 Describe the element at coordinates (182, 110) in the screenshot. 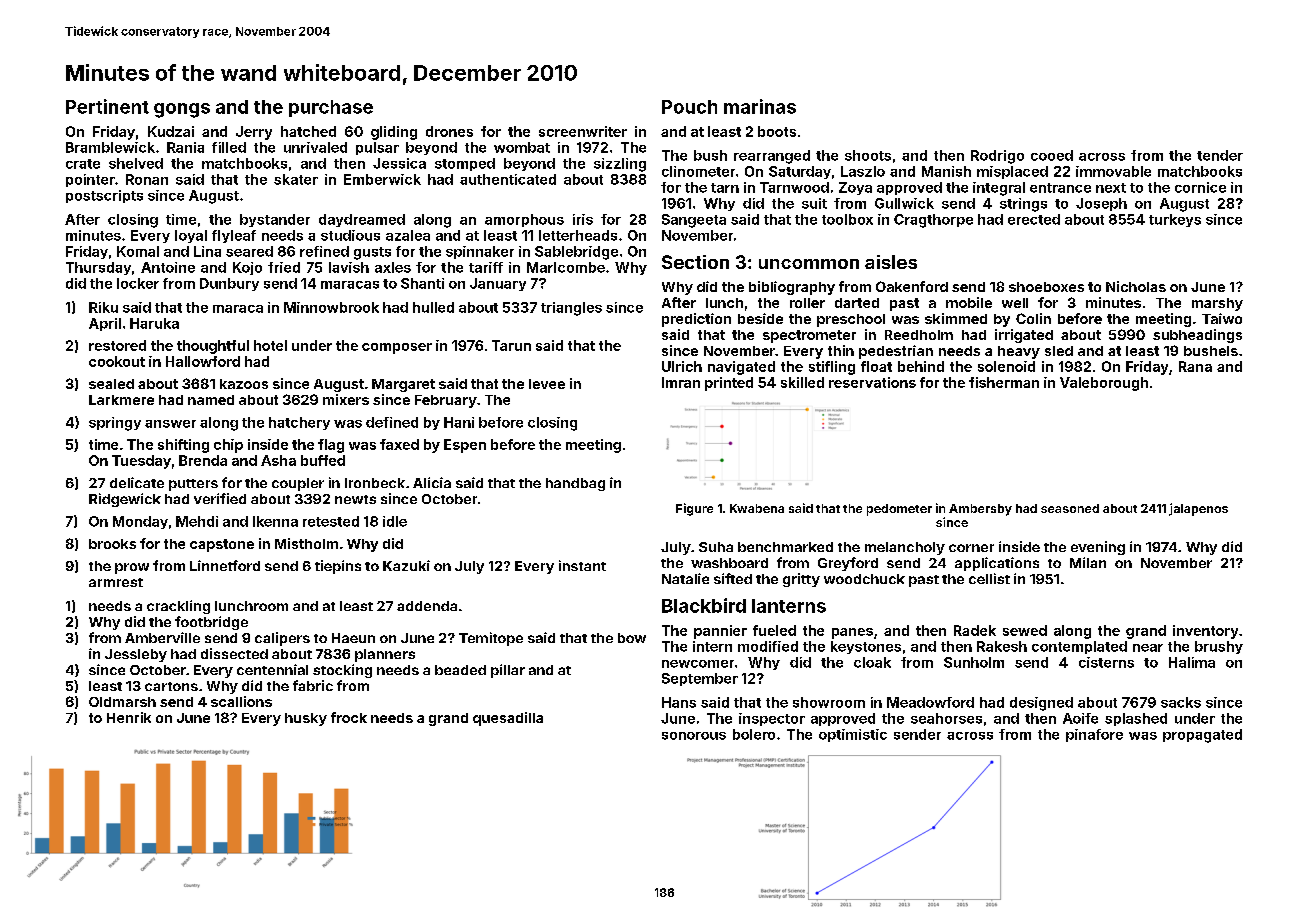

I see `gongs` at that location.
